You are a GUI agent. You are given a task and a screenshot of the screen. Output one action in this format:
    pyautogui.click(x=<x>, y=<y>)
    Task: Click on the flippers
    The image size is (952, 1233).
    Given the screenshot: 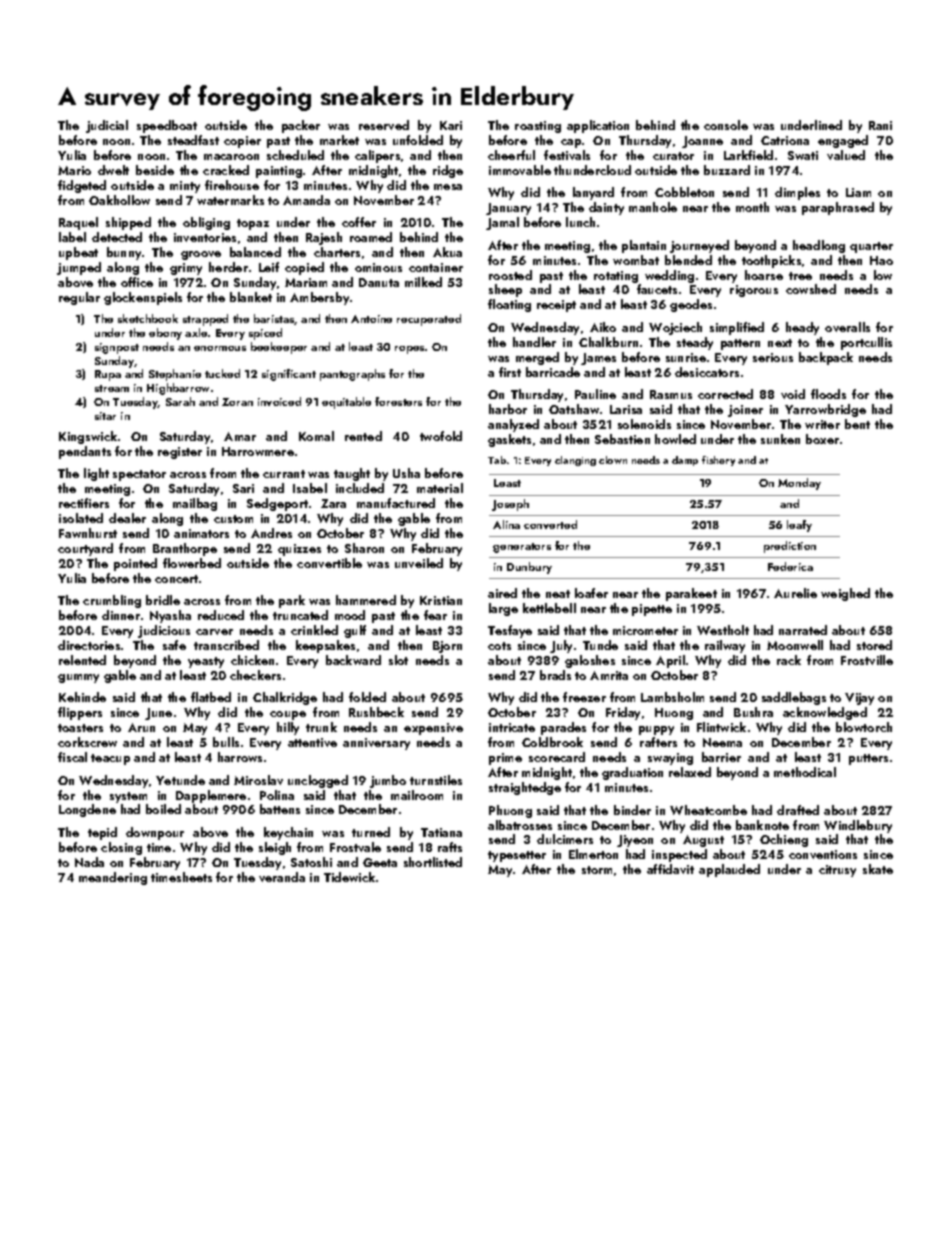 What is the action you would take?
    pyautogui.click(x=80, y=713)
